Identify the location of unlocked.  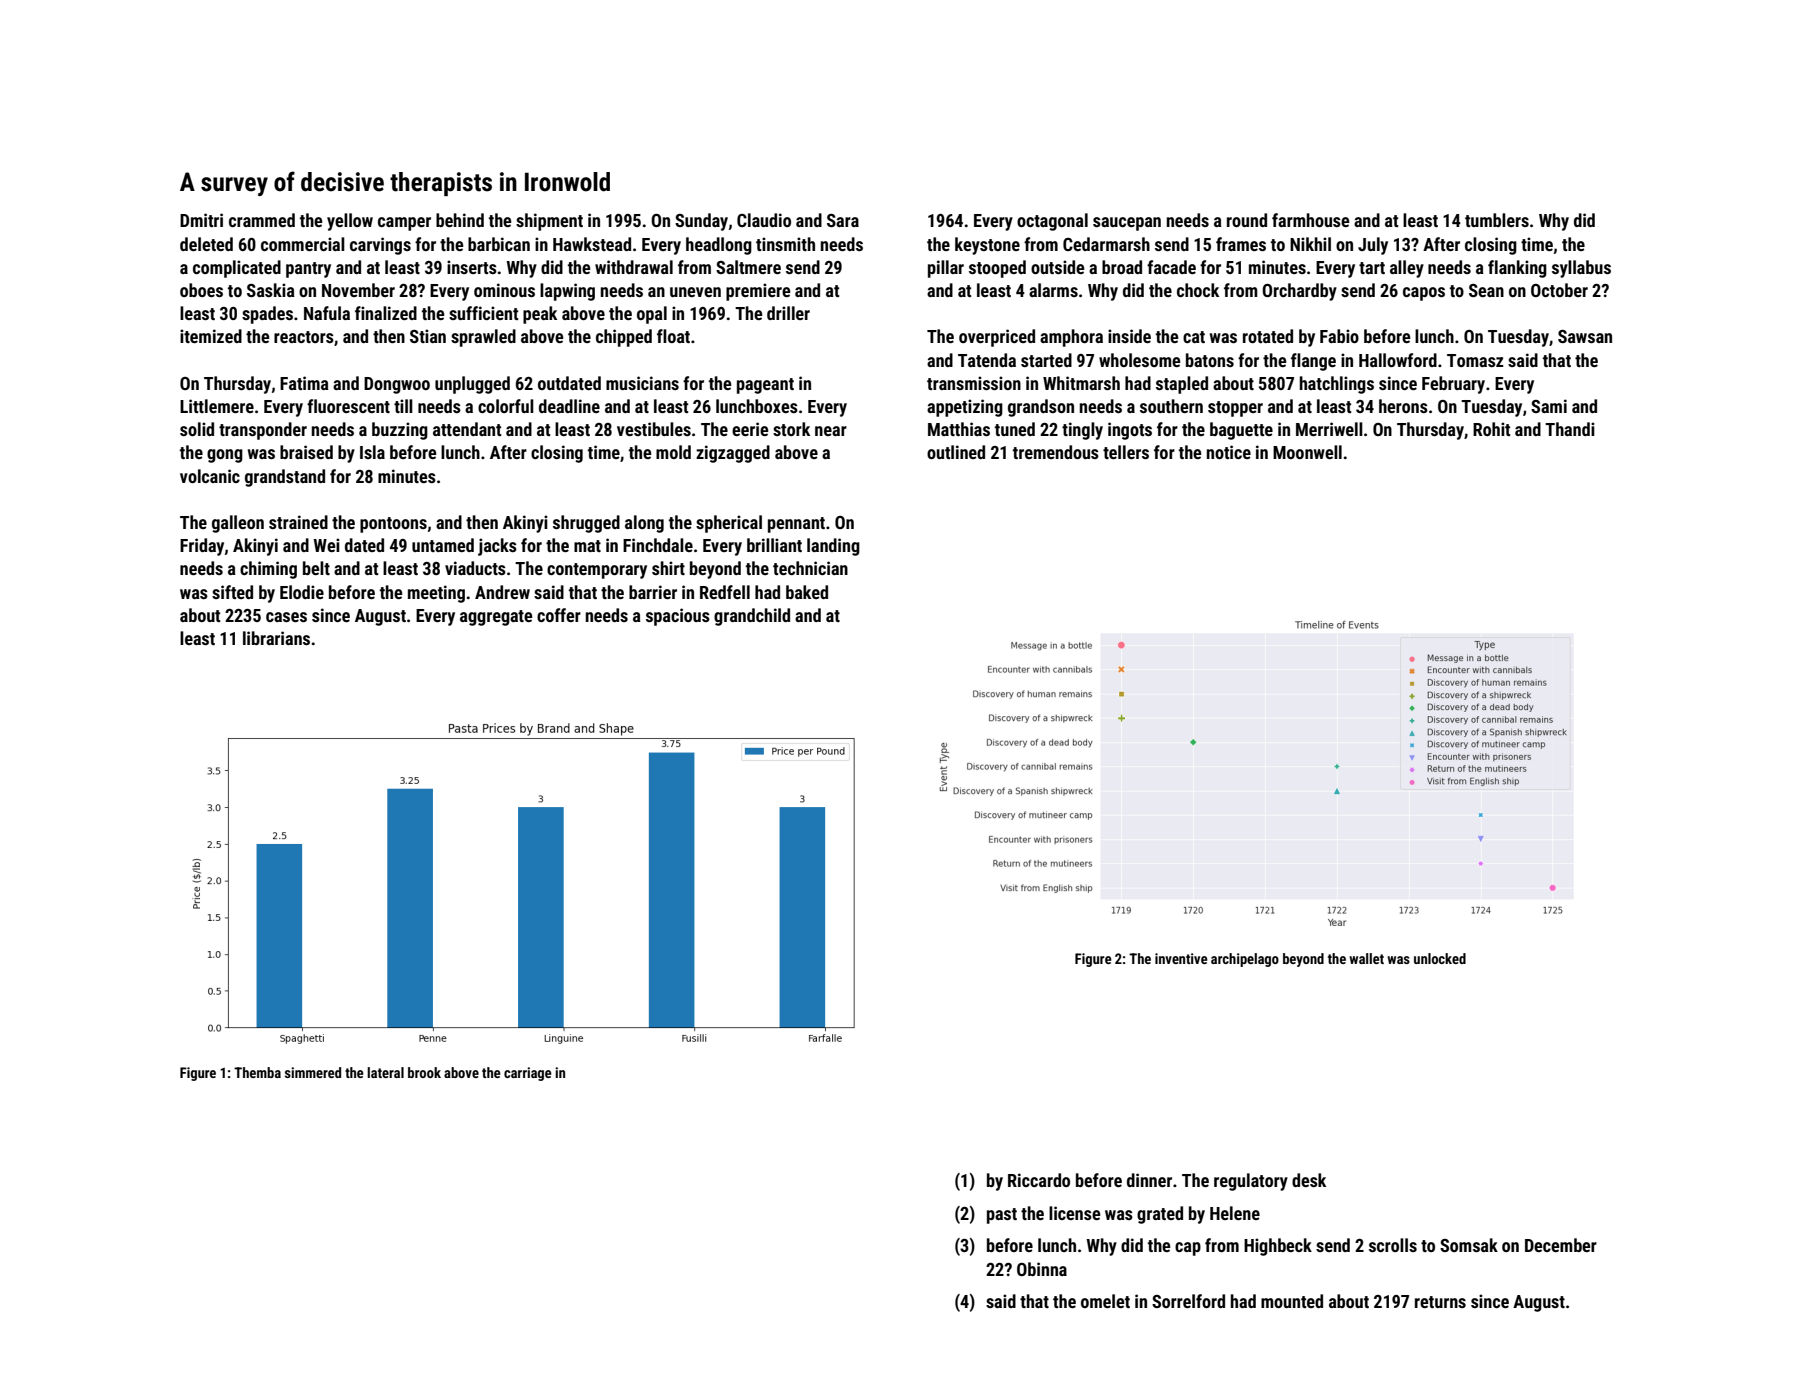
(1440, 958).
